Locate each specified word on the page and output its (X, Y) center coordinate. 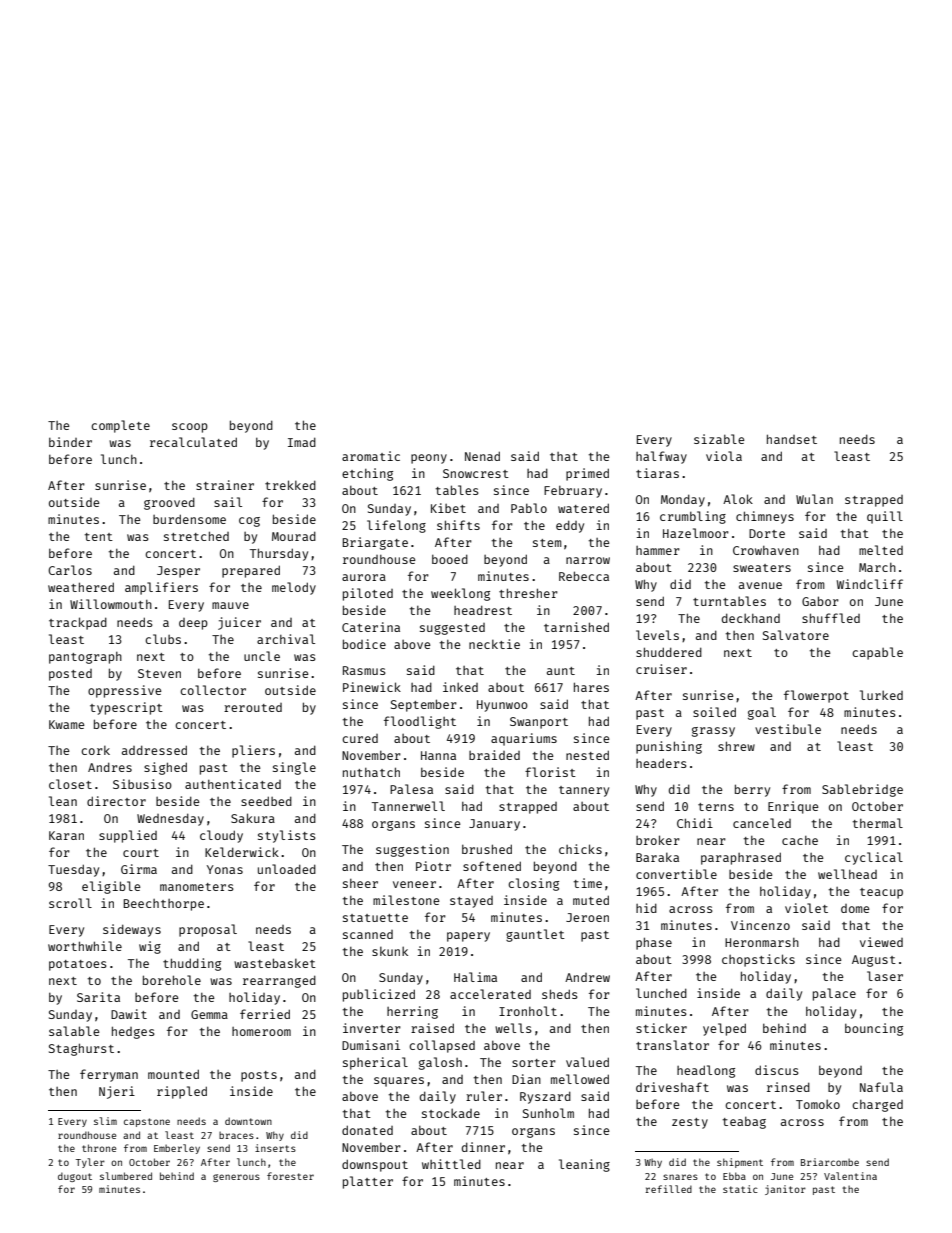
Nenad (482, 456)
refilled (669, 1189)
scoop (190, 428)
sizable (719, 439)
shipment (740, 1163)
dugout (75, 1177)
